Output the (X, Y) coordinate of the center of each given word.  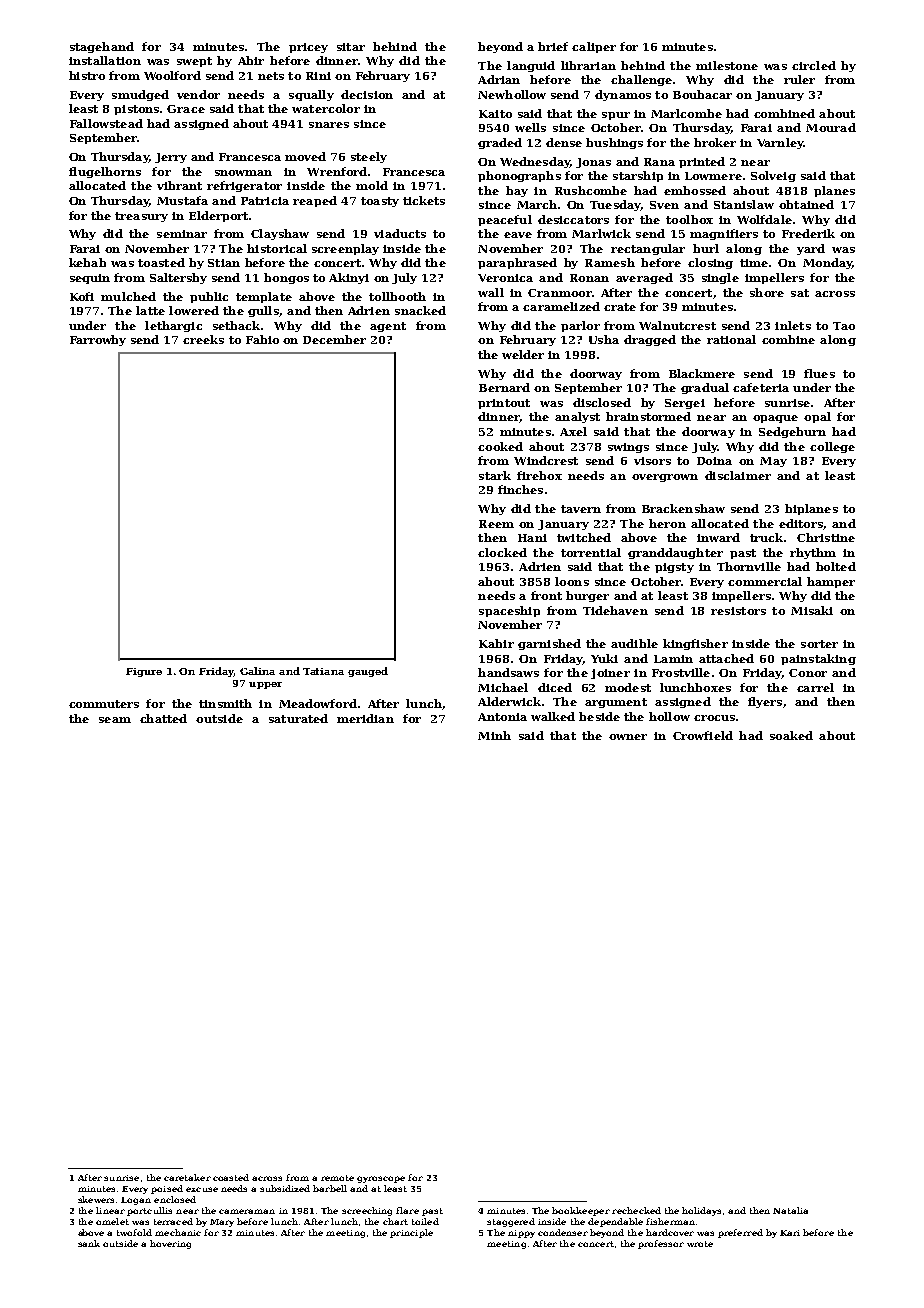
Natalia (790, 1210)
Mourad (831, 127)
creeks (203, 339)
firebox (539, 475)
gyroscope (381, 1179)
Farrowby (98, 340)
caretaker (187, 1177)
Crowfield (703, 735)
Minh (494, 735)
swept (194, 62)
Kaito (495, 114)
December (334, 339)
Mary (222, 1223)
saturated (298, 718)
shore (767, 292)
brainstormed (648, 416)
